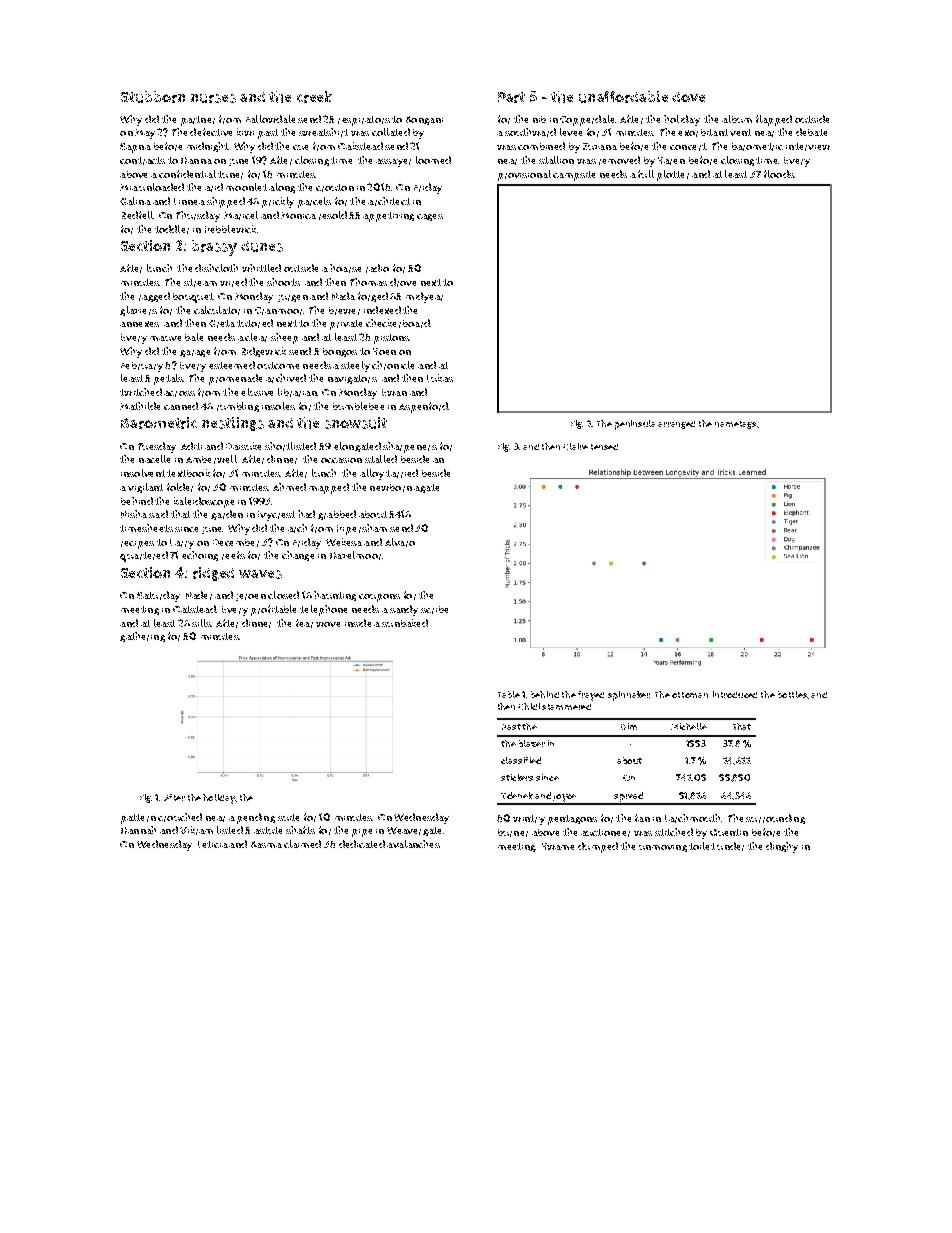  What do you see at coordinates (430, 217) in the screenshot?
I see `cages` at bounding box center [430, 217].
